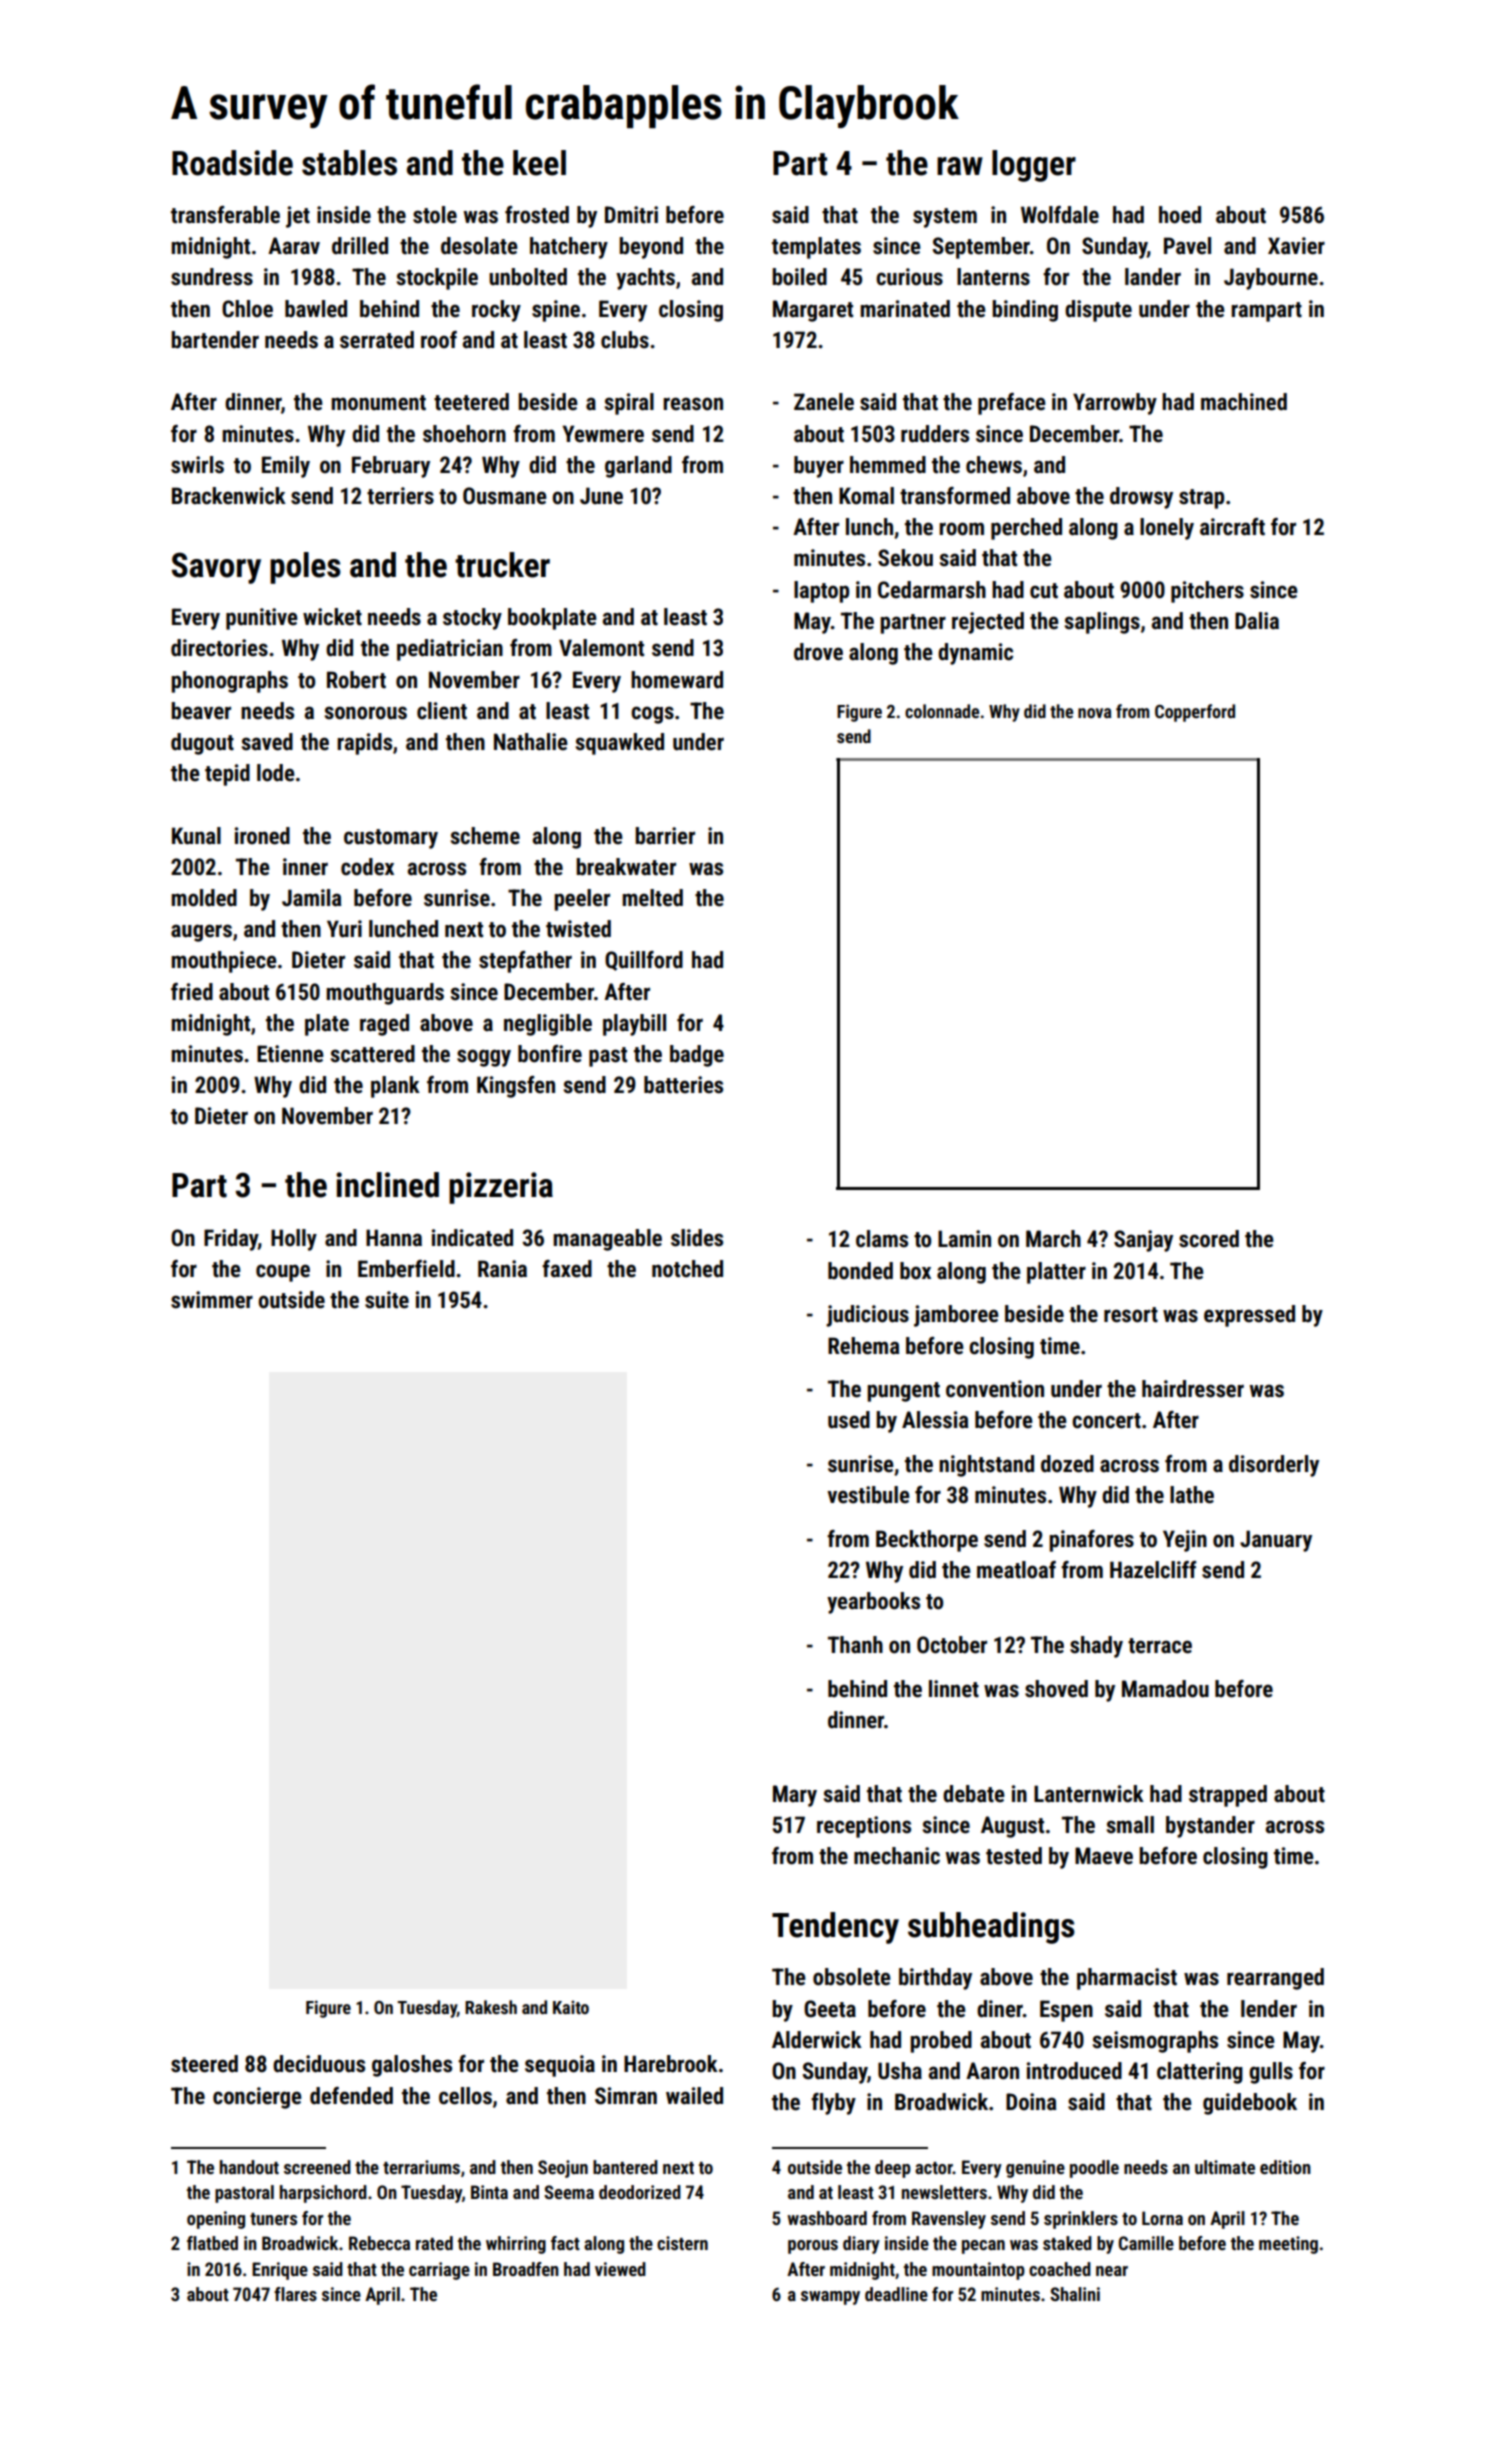  Describe the element at coordinates (196, 836) in the screenshot. I see `Kunal` at that location.
